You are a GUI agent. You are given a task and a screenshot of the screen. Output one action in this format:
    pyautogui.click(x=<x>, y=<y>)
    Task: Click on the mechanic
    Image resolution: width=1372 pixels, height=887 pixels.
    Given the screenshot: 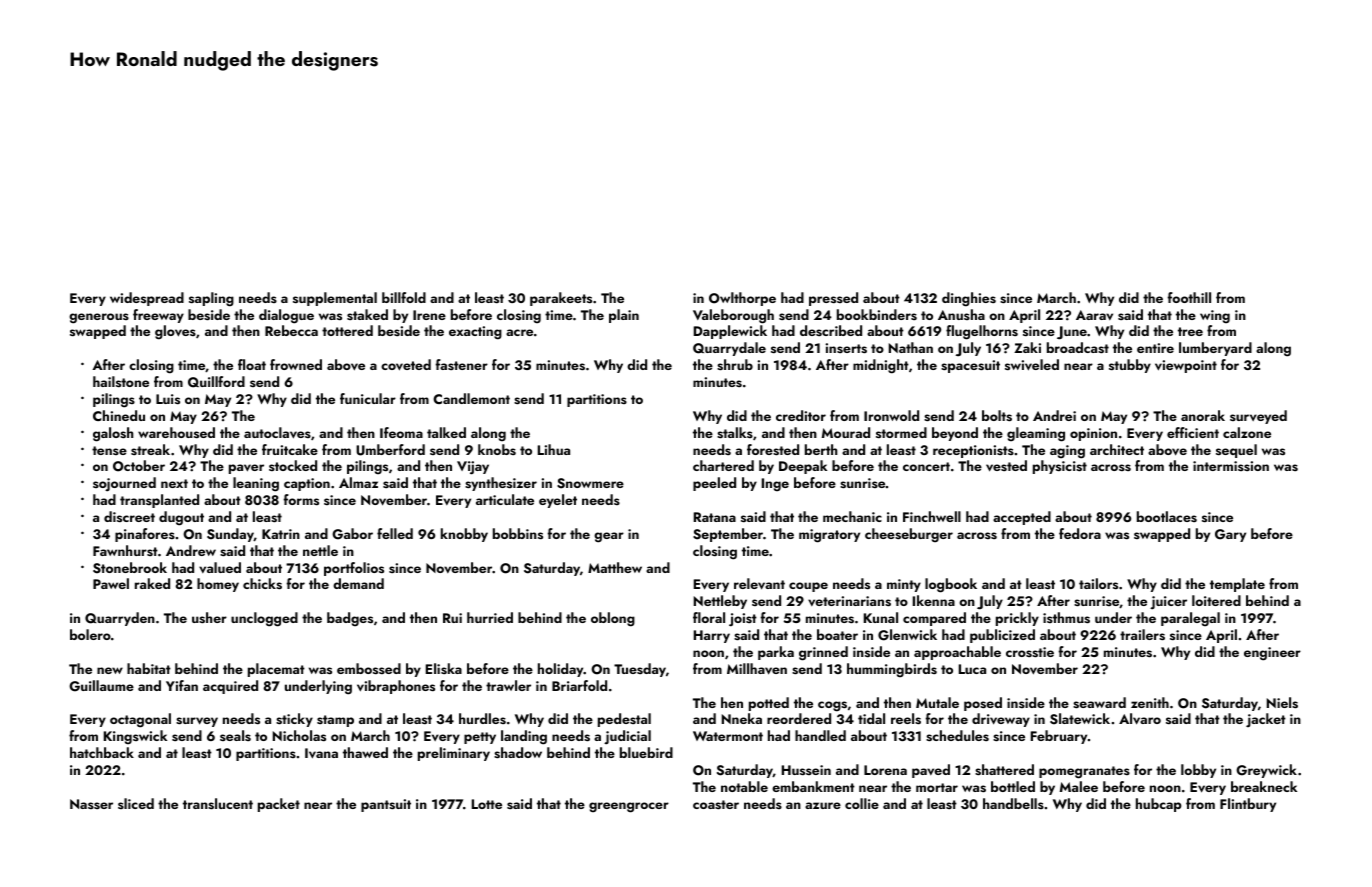 What is the action you would take?
    pyautogui.click(x=852, y=516)
